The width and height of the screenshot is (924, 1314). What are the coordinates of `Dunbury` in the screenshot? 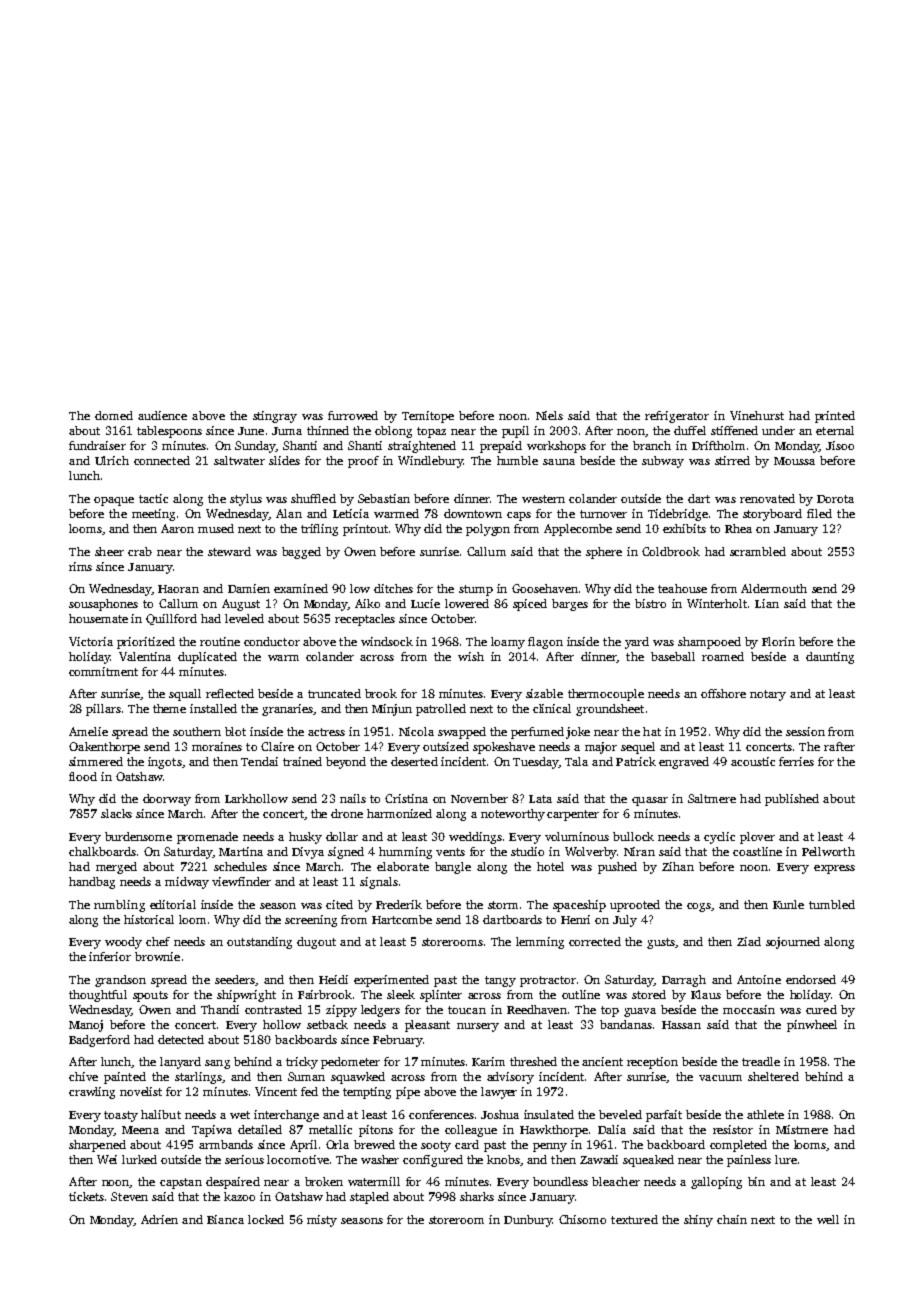 It's located at (528, 1221).
